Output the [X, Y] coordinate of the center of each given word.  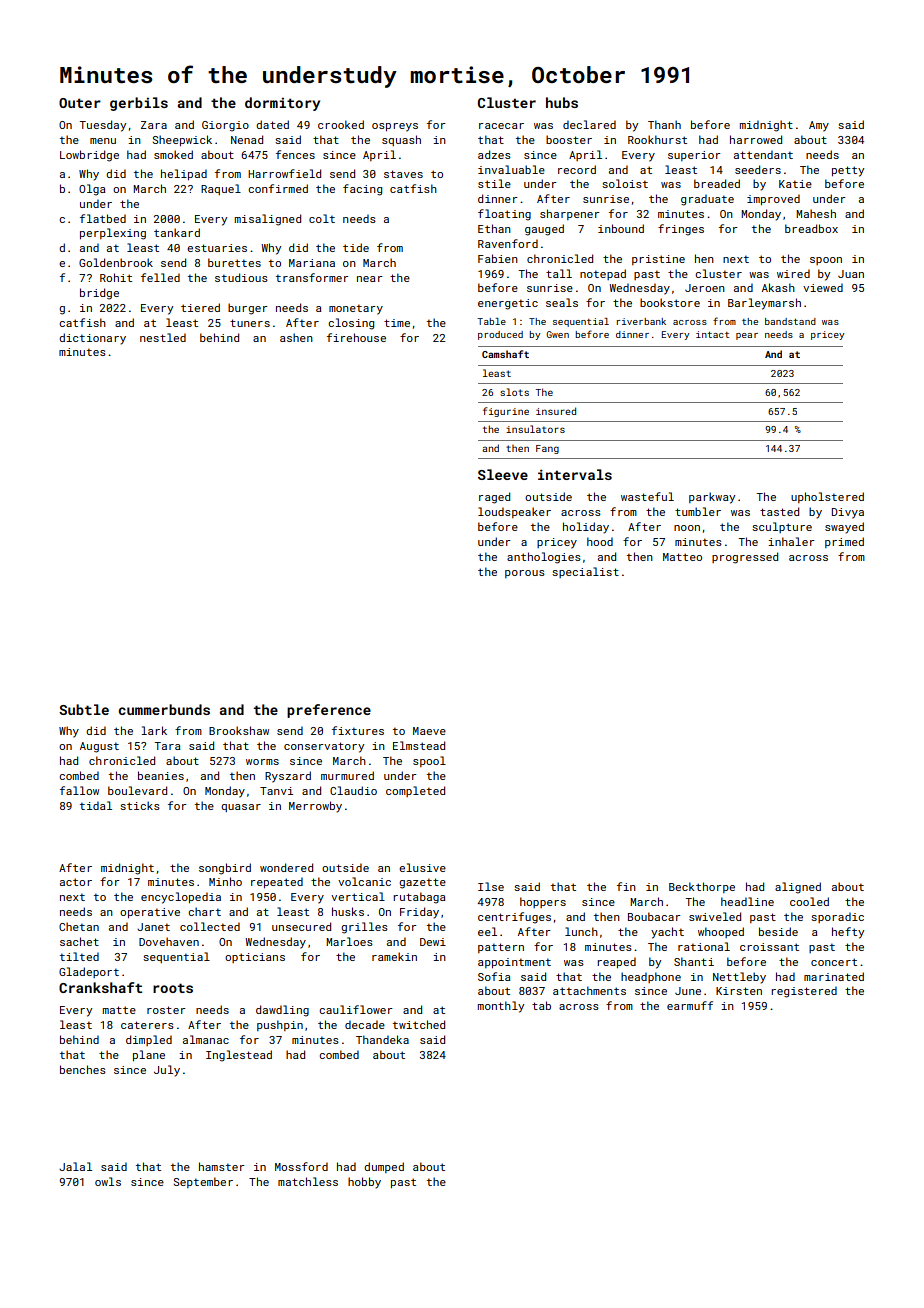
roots [173, 988]
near [369, 279]
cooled [809, 901]
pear [747, 336]
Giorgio [225, 126]
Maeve [429, 731]
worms [262, 762]
